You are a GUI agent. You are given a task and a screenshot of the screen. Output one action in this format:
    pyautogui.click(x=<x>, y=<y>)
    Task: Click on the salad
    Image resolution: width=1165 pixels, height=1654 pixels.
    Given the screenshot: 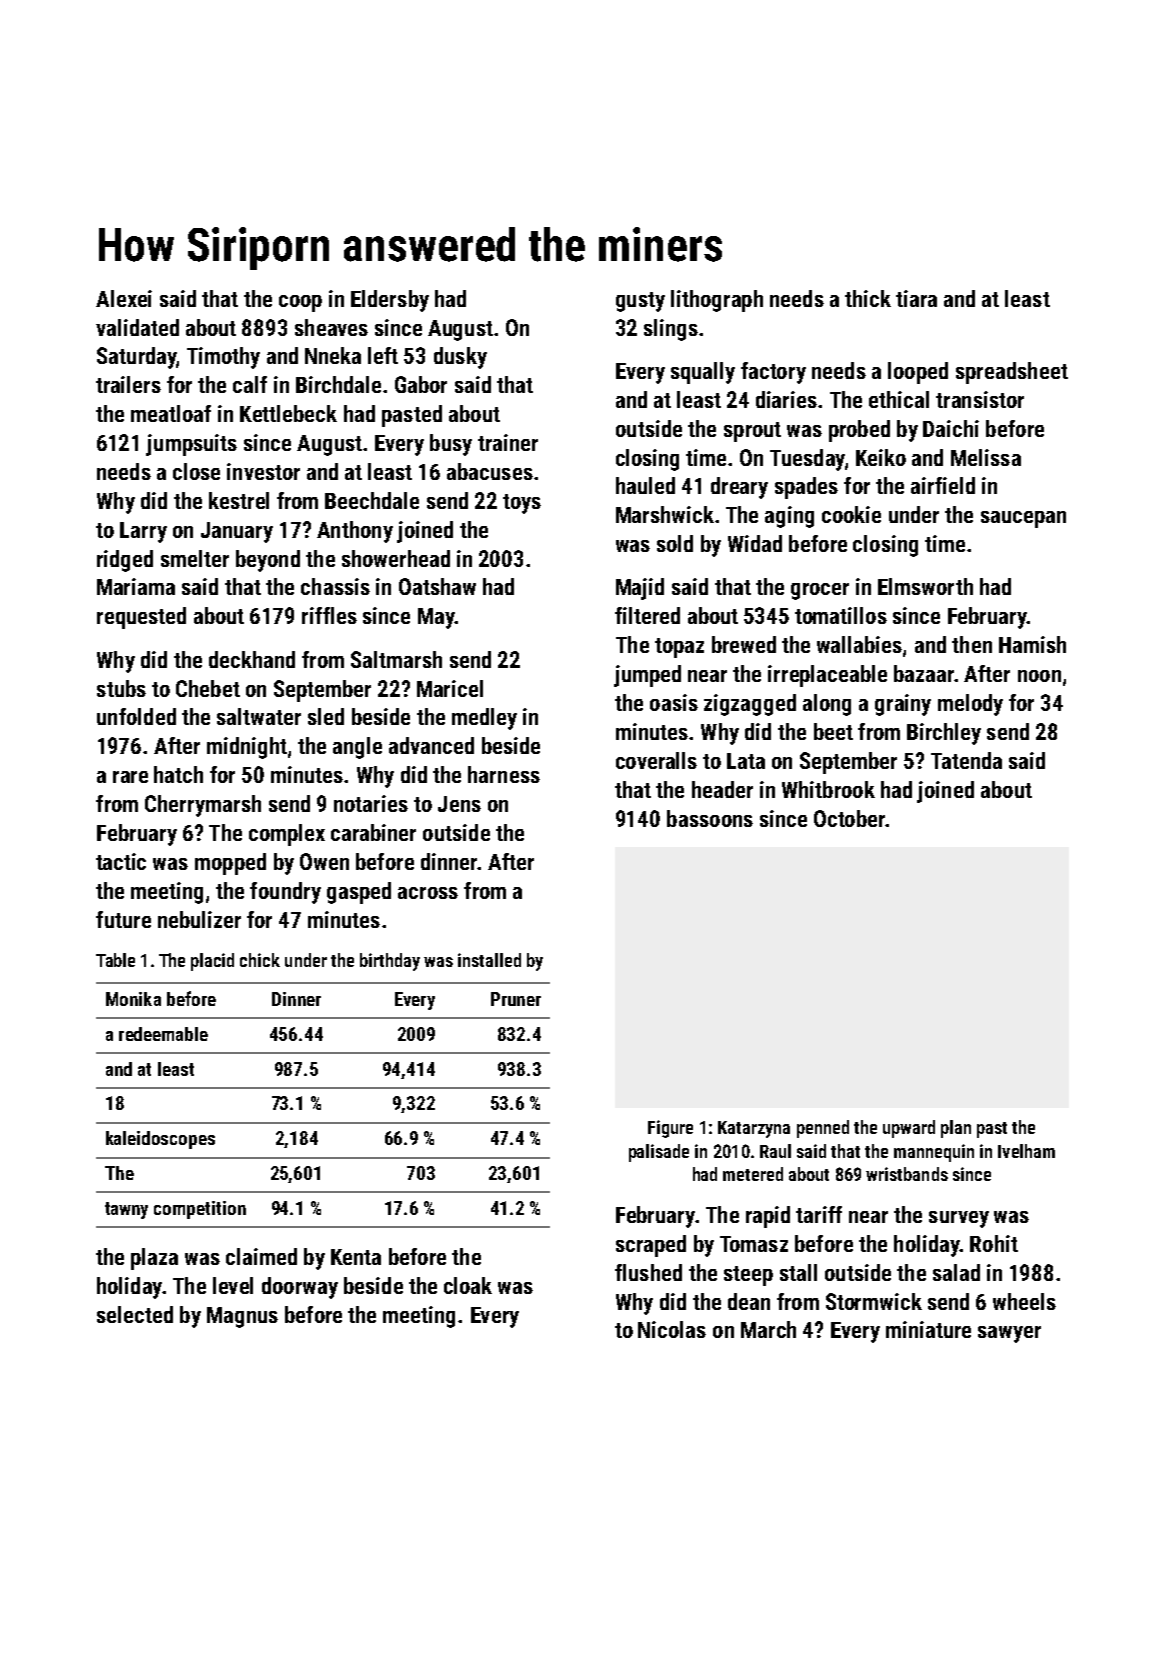 What is the action you would take?
    pyautogui.click(x=956, y=1272)
